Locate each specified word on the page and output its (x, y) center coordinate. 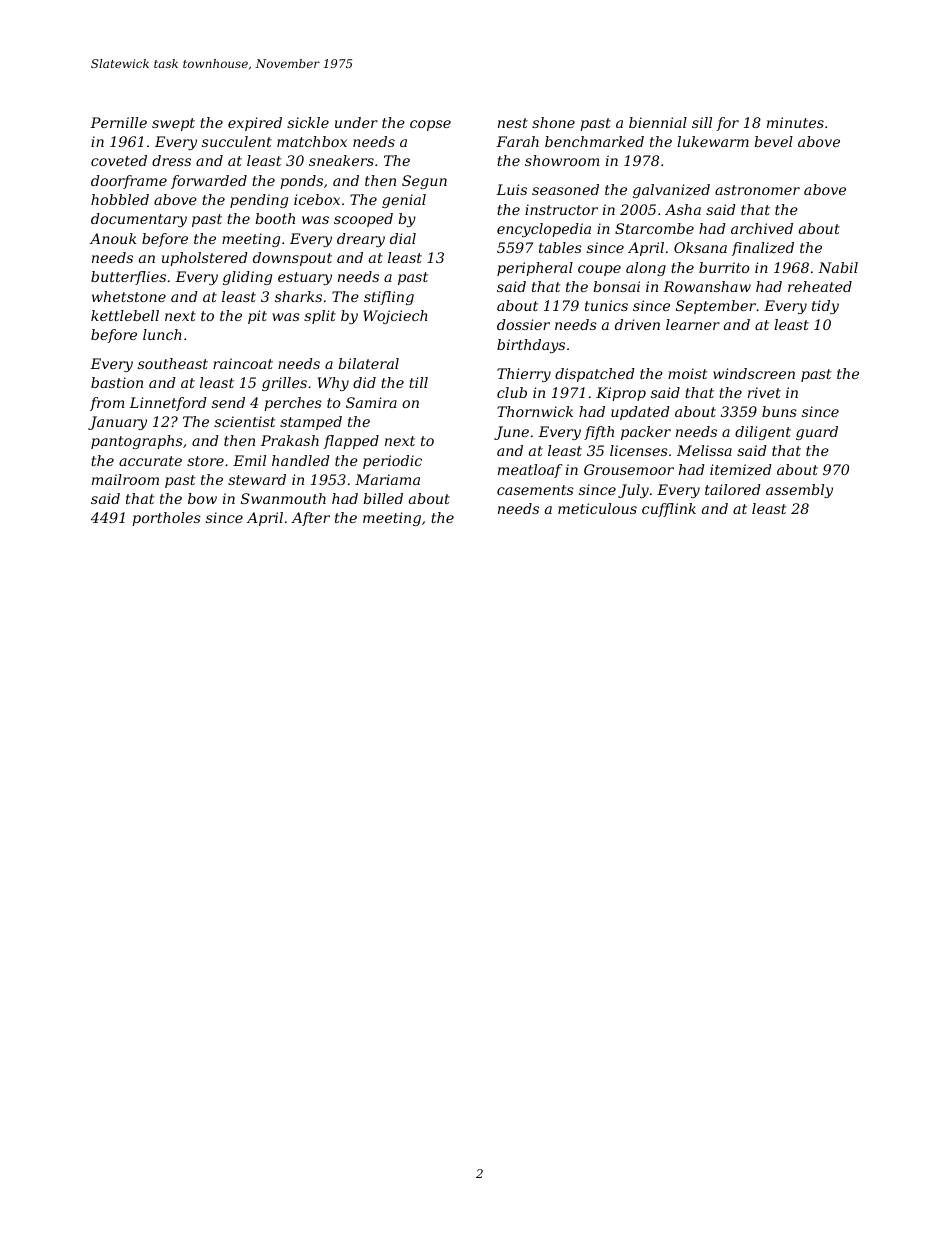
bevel (773, 141)
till (418, 382)
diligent (763, 433)
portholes (166, 519)
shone (553, 122)
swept (173, 124)
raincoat (243, 363)
